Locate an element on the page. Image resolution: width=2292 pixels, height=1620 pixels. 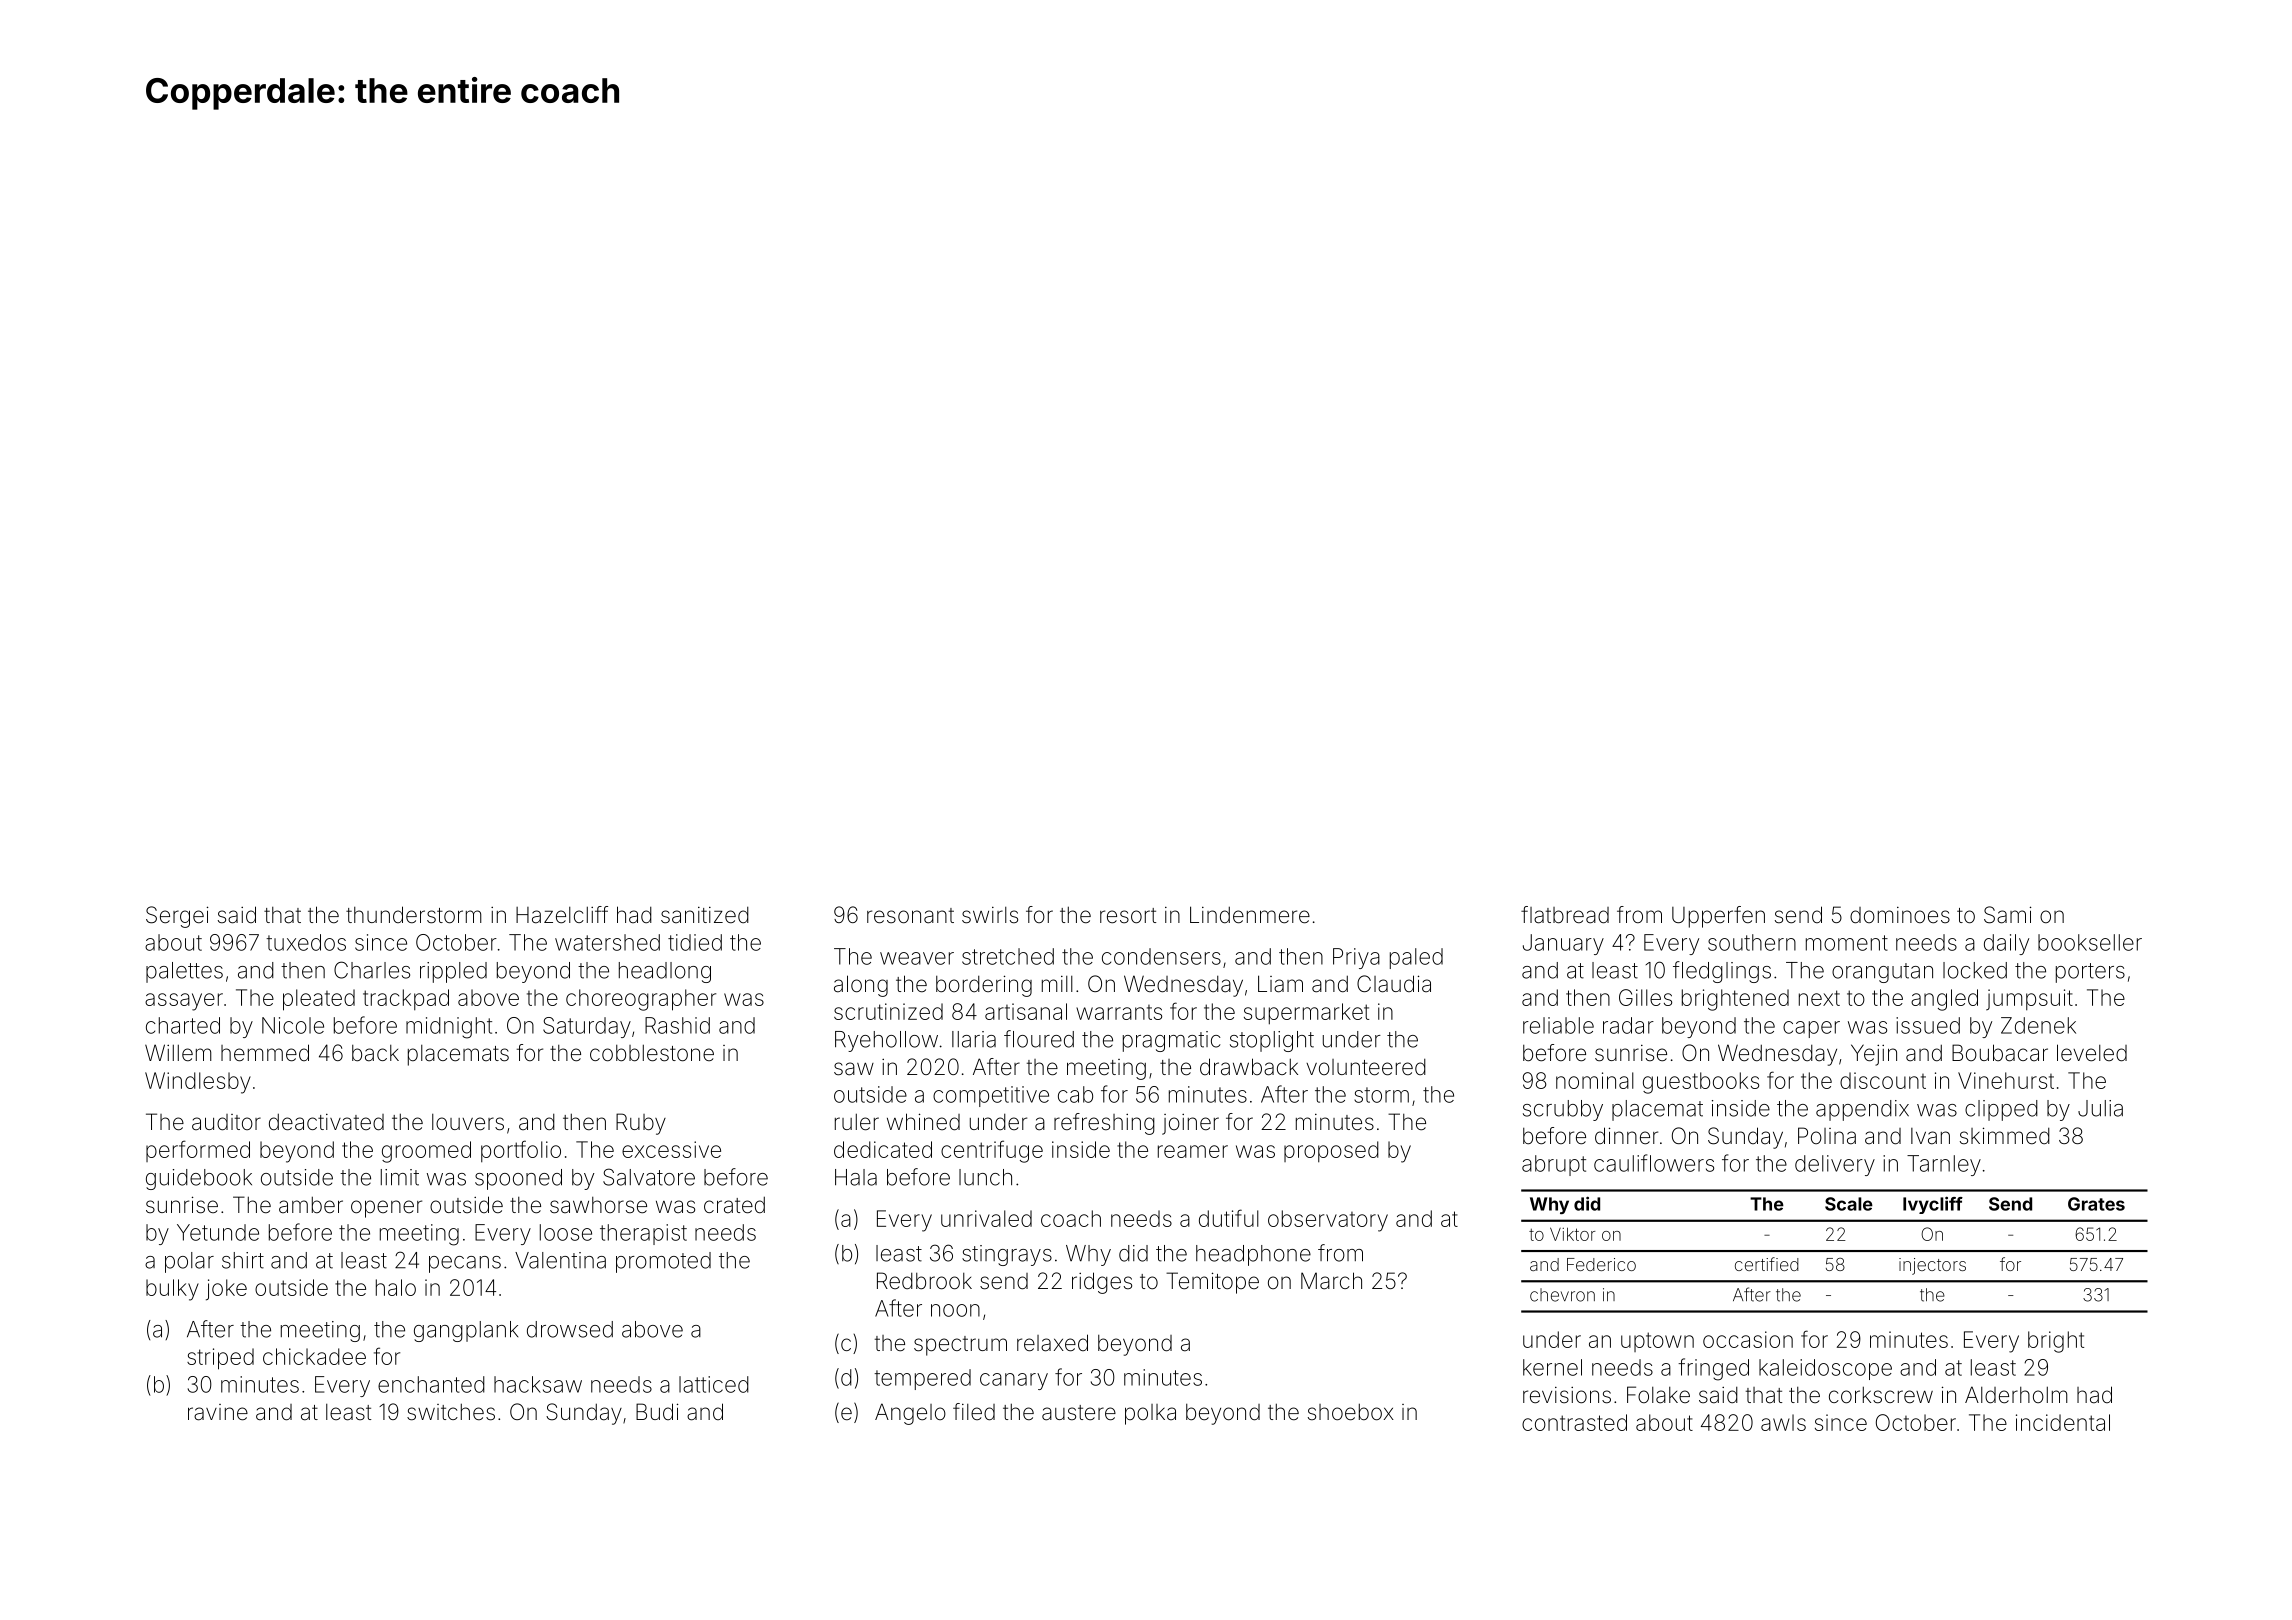
loose is located at coordinates (566, 1232).
